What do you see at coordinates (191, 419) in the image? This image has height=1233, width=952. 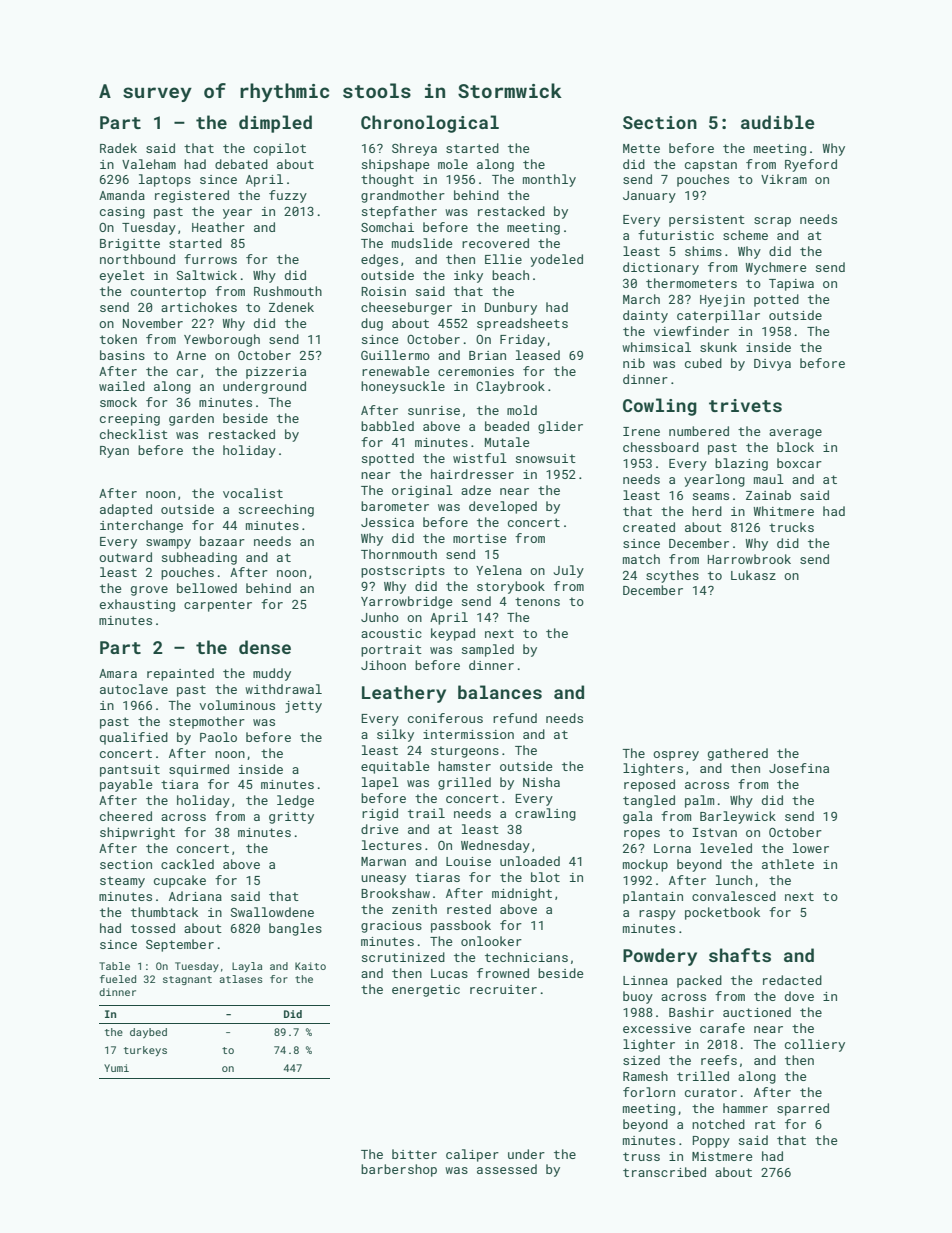 I see `garden` at bounding box center [191, 419].
